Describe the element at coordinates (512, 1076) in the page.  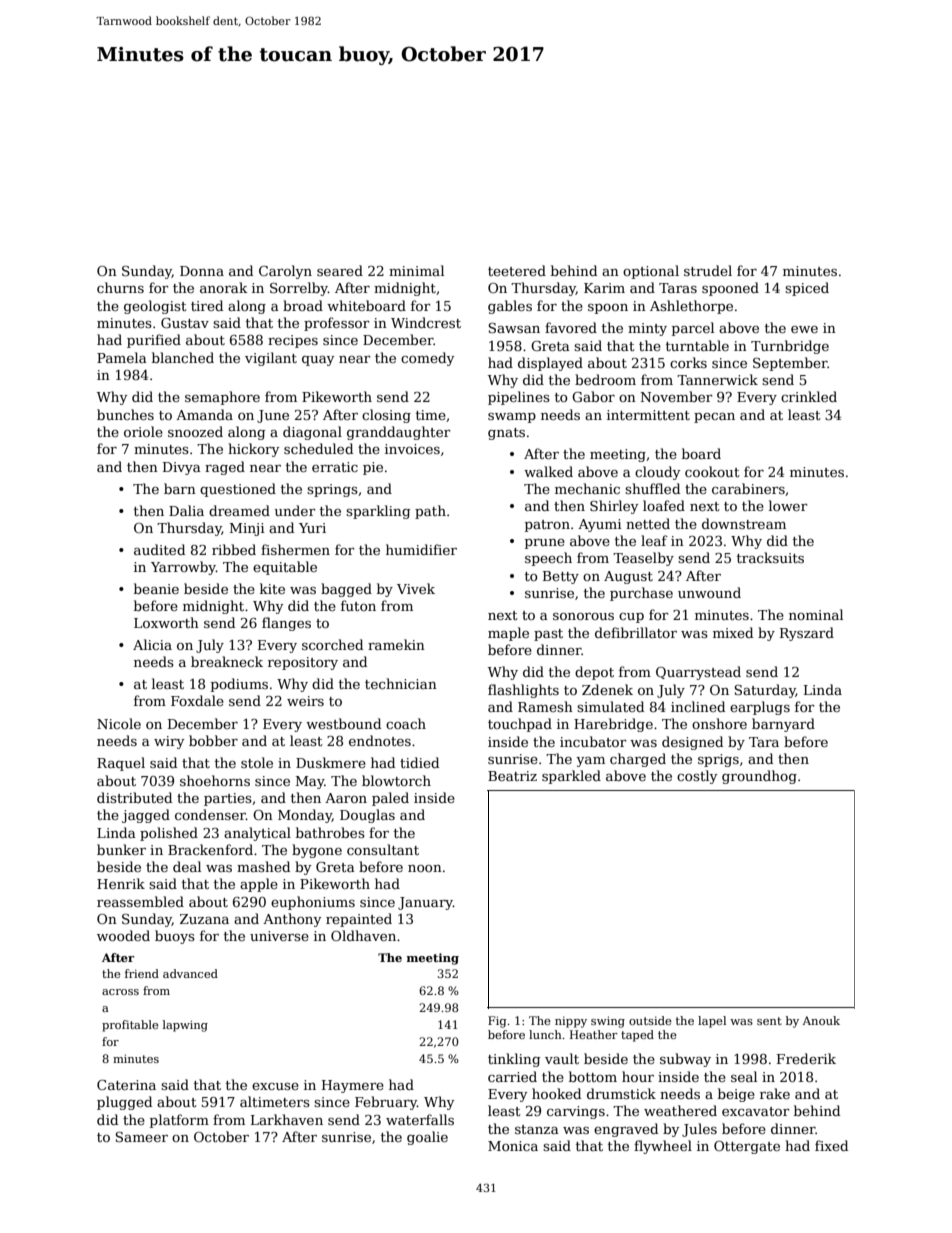
I see `carried` at that location.
